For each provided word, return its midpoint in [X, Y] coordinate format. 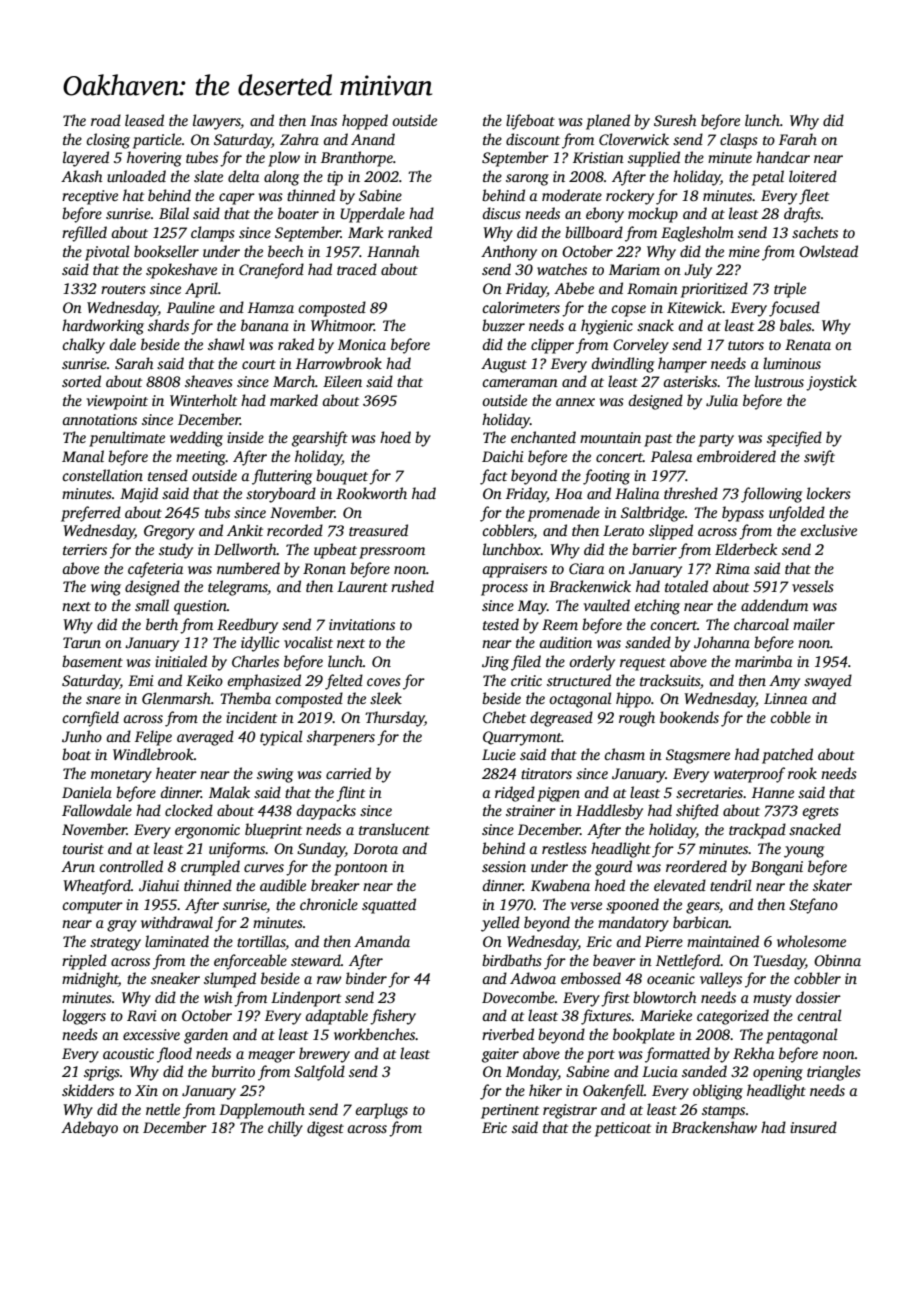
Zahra [299, 139]
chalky [83, 346]
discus [502, 213]
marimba [763, 661]
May [532, 607]
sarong [527, 180]
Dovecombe [518, 997]
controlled [131, 866]
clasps [739, 141]
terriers [85, 549]
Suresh [675, 120]
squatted [389, 906]
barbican [701, 922]
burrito [233, 1071]
